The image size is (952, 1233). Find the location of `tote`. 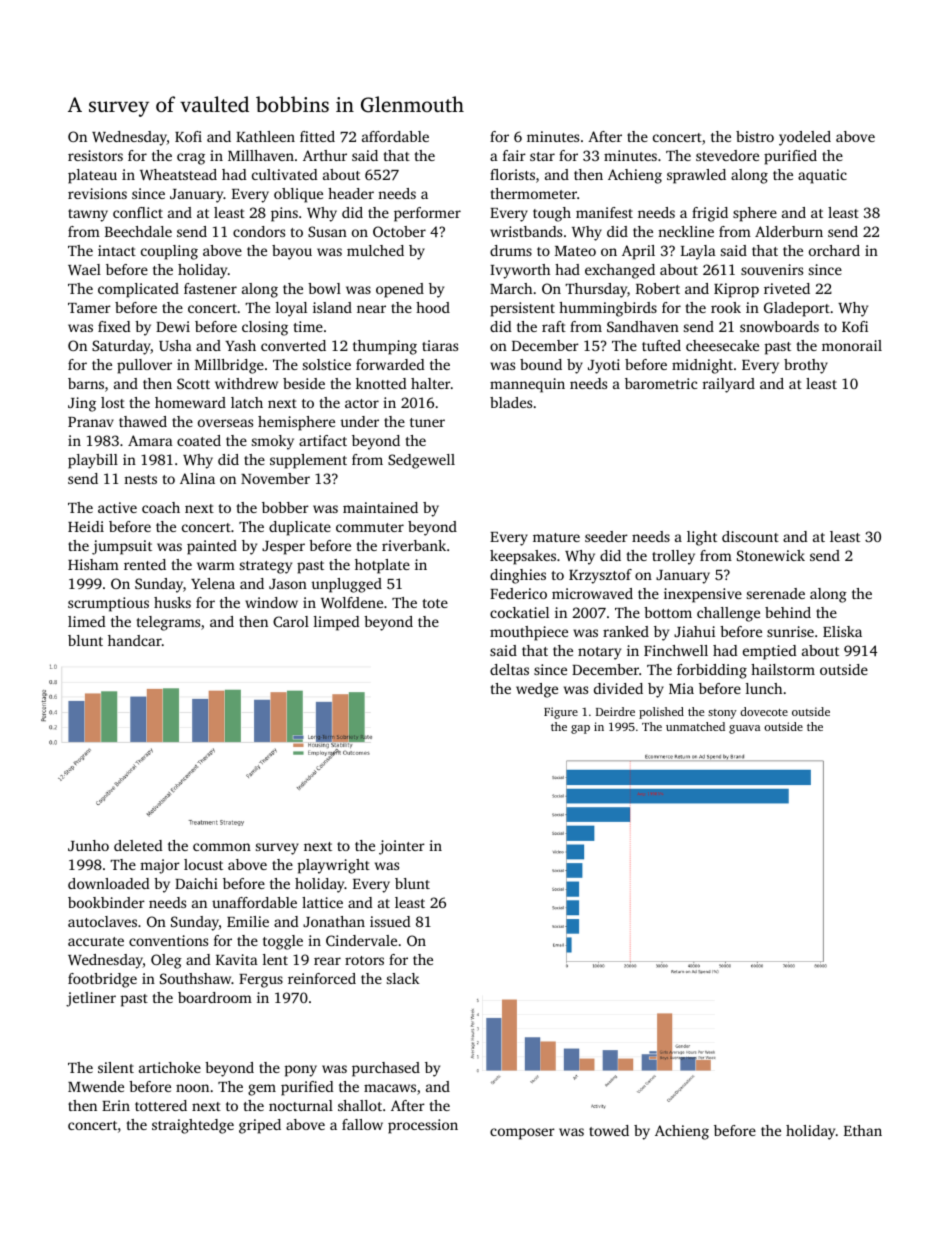

tote is located at coordinates (435, 603).
